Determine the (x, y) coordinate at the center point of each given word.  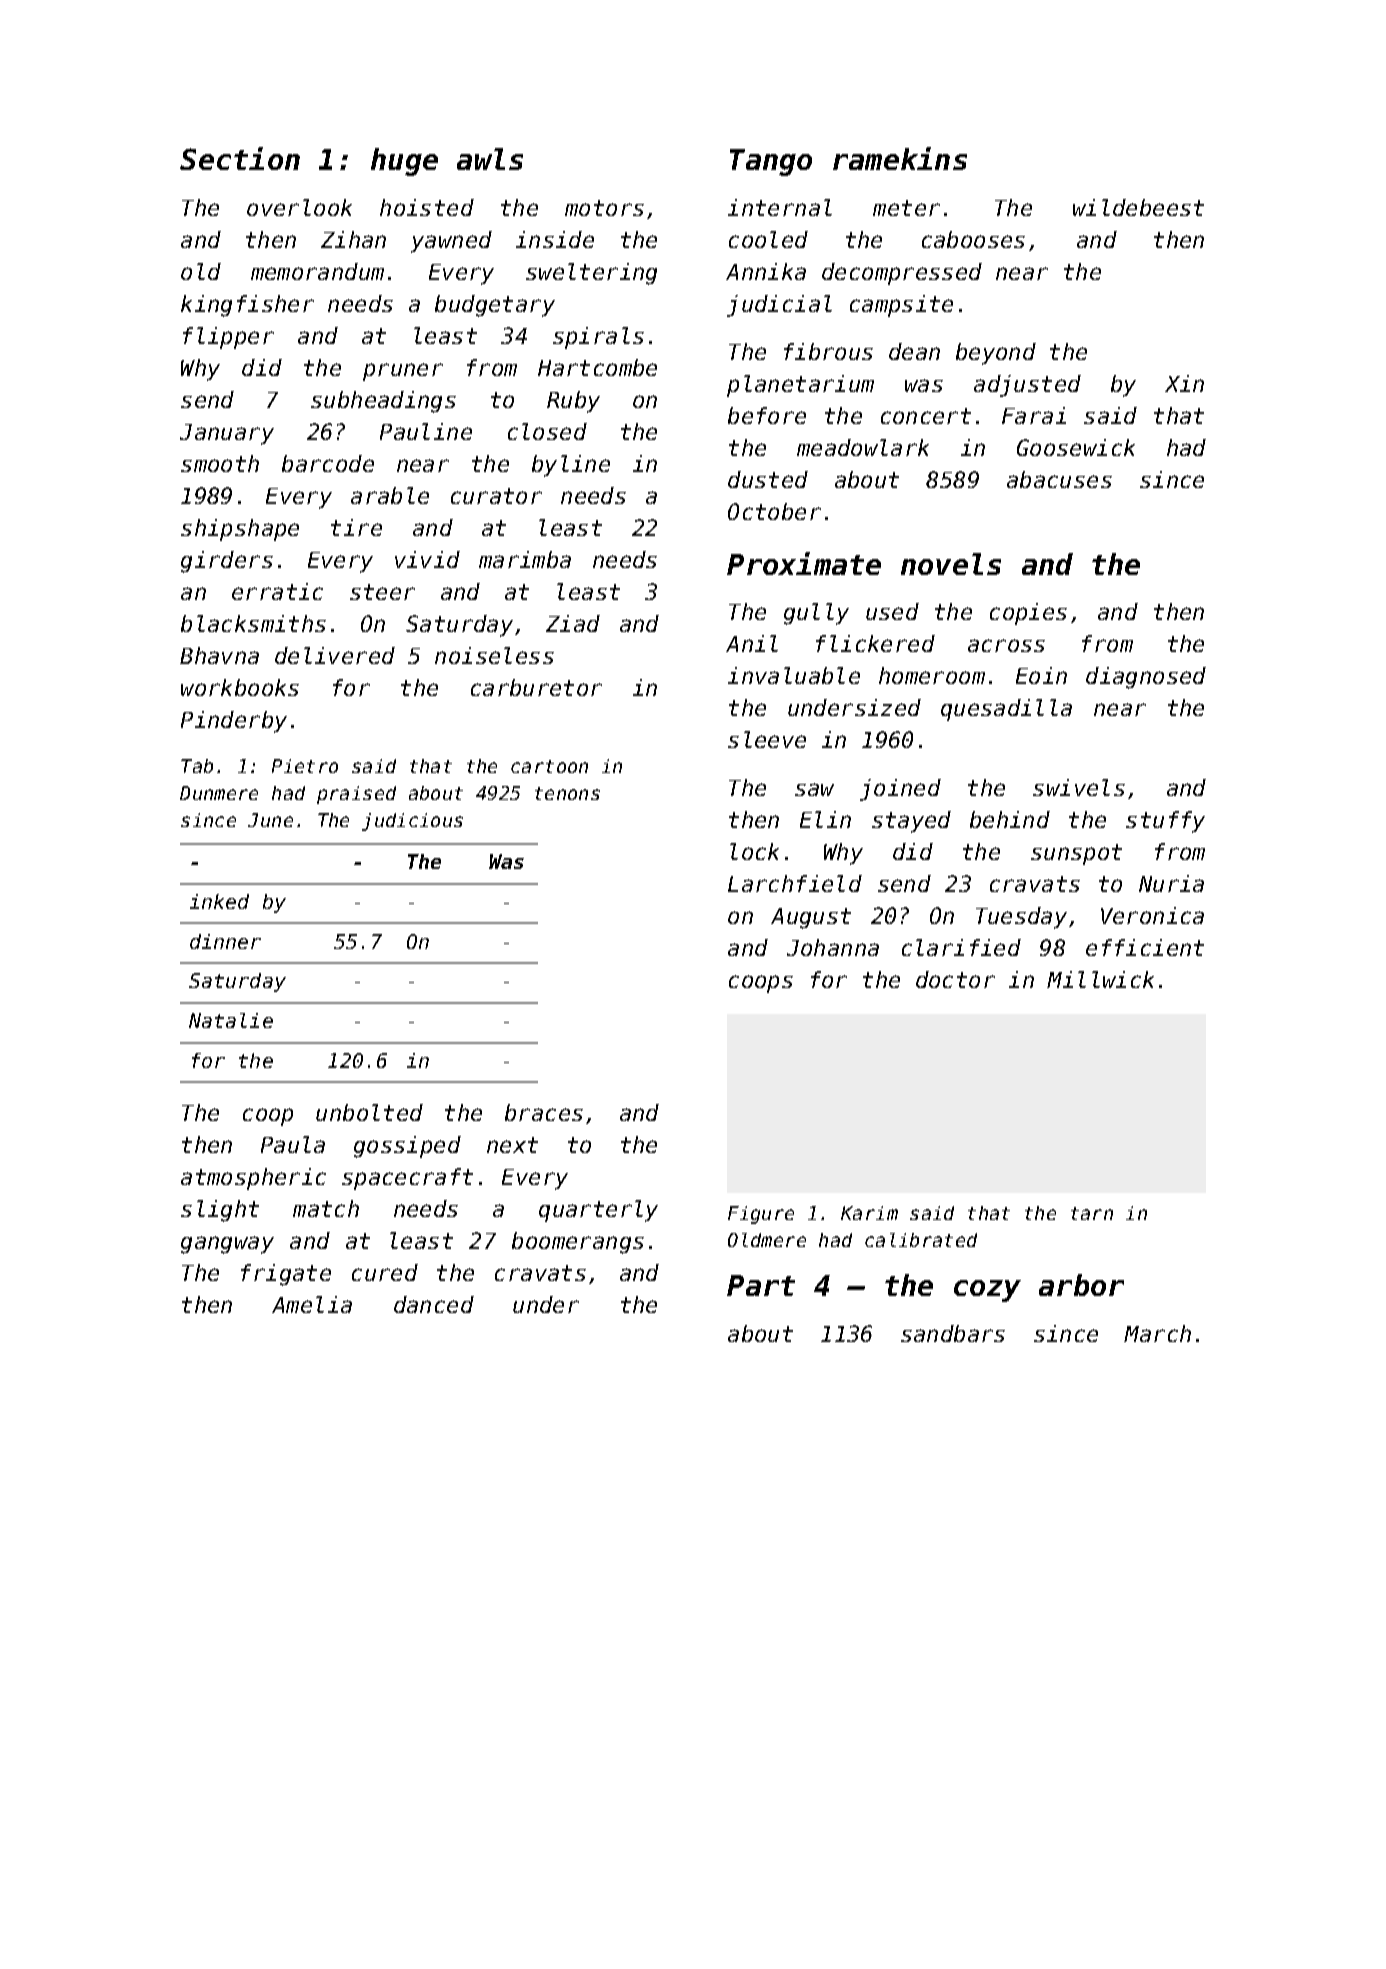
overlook (299, 207)
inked (219, 901)
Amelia (312, 1304)
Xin (1184, 383)
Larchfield (795, 883)
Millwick (1100, 979)
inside (555, 239)
